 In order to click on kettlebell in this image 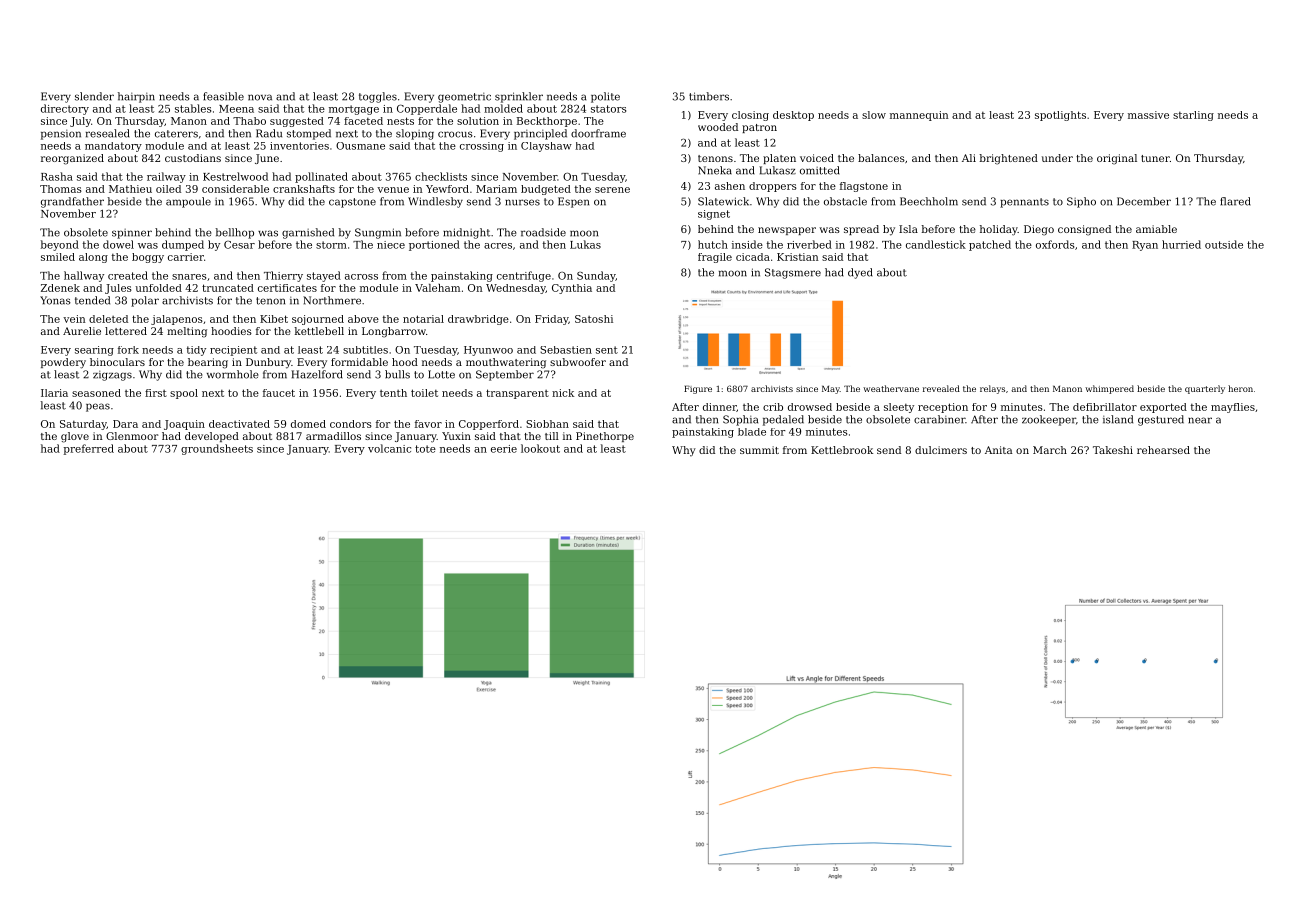, I will do `click(319, 331)`.
